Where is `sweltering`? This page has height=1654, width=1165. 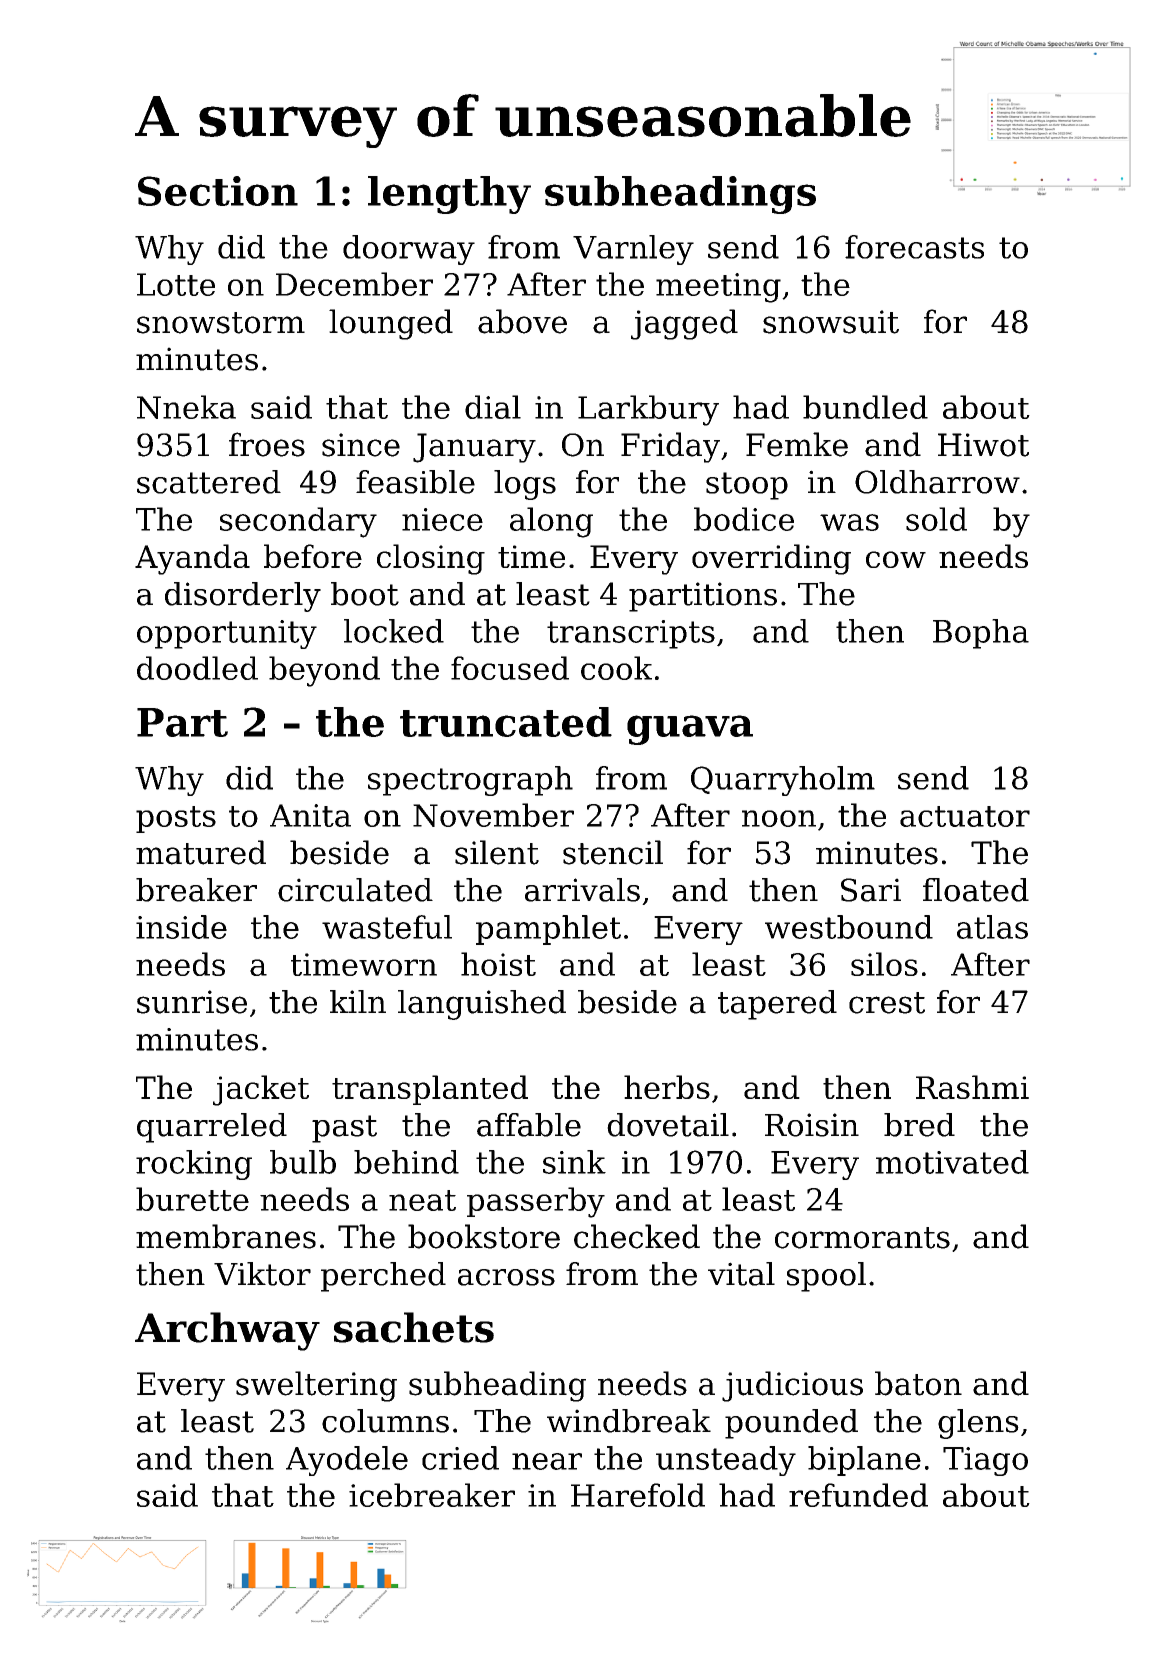
sweltering is located at coordinates (316, 1386).
